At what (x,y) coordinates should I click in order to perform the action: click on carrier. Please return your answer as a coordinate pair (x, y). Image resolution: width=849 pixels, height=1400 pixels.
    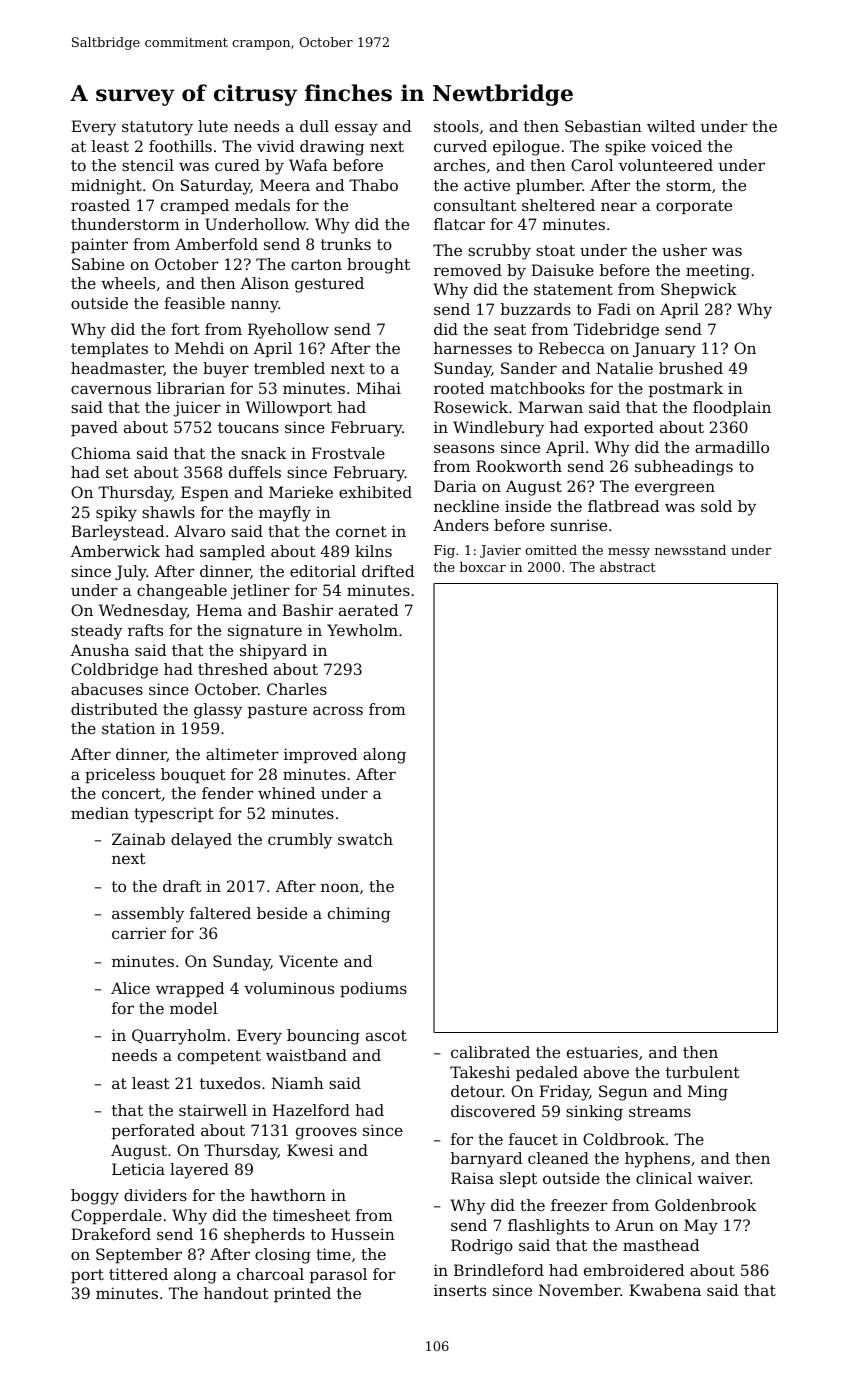
    Looking at the image, I should click on (139, 933).
